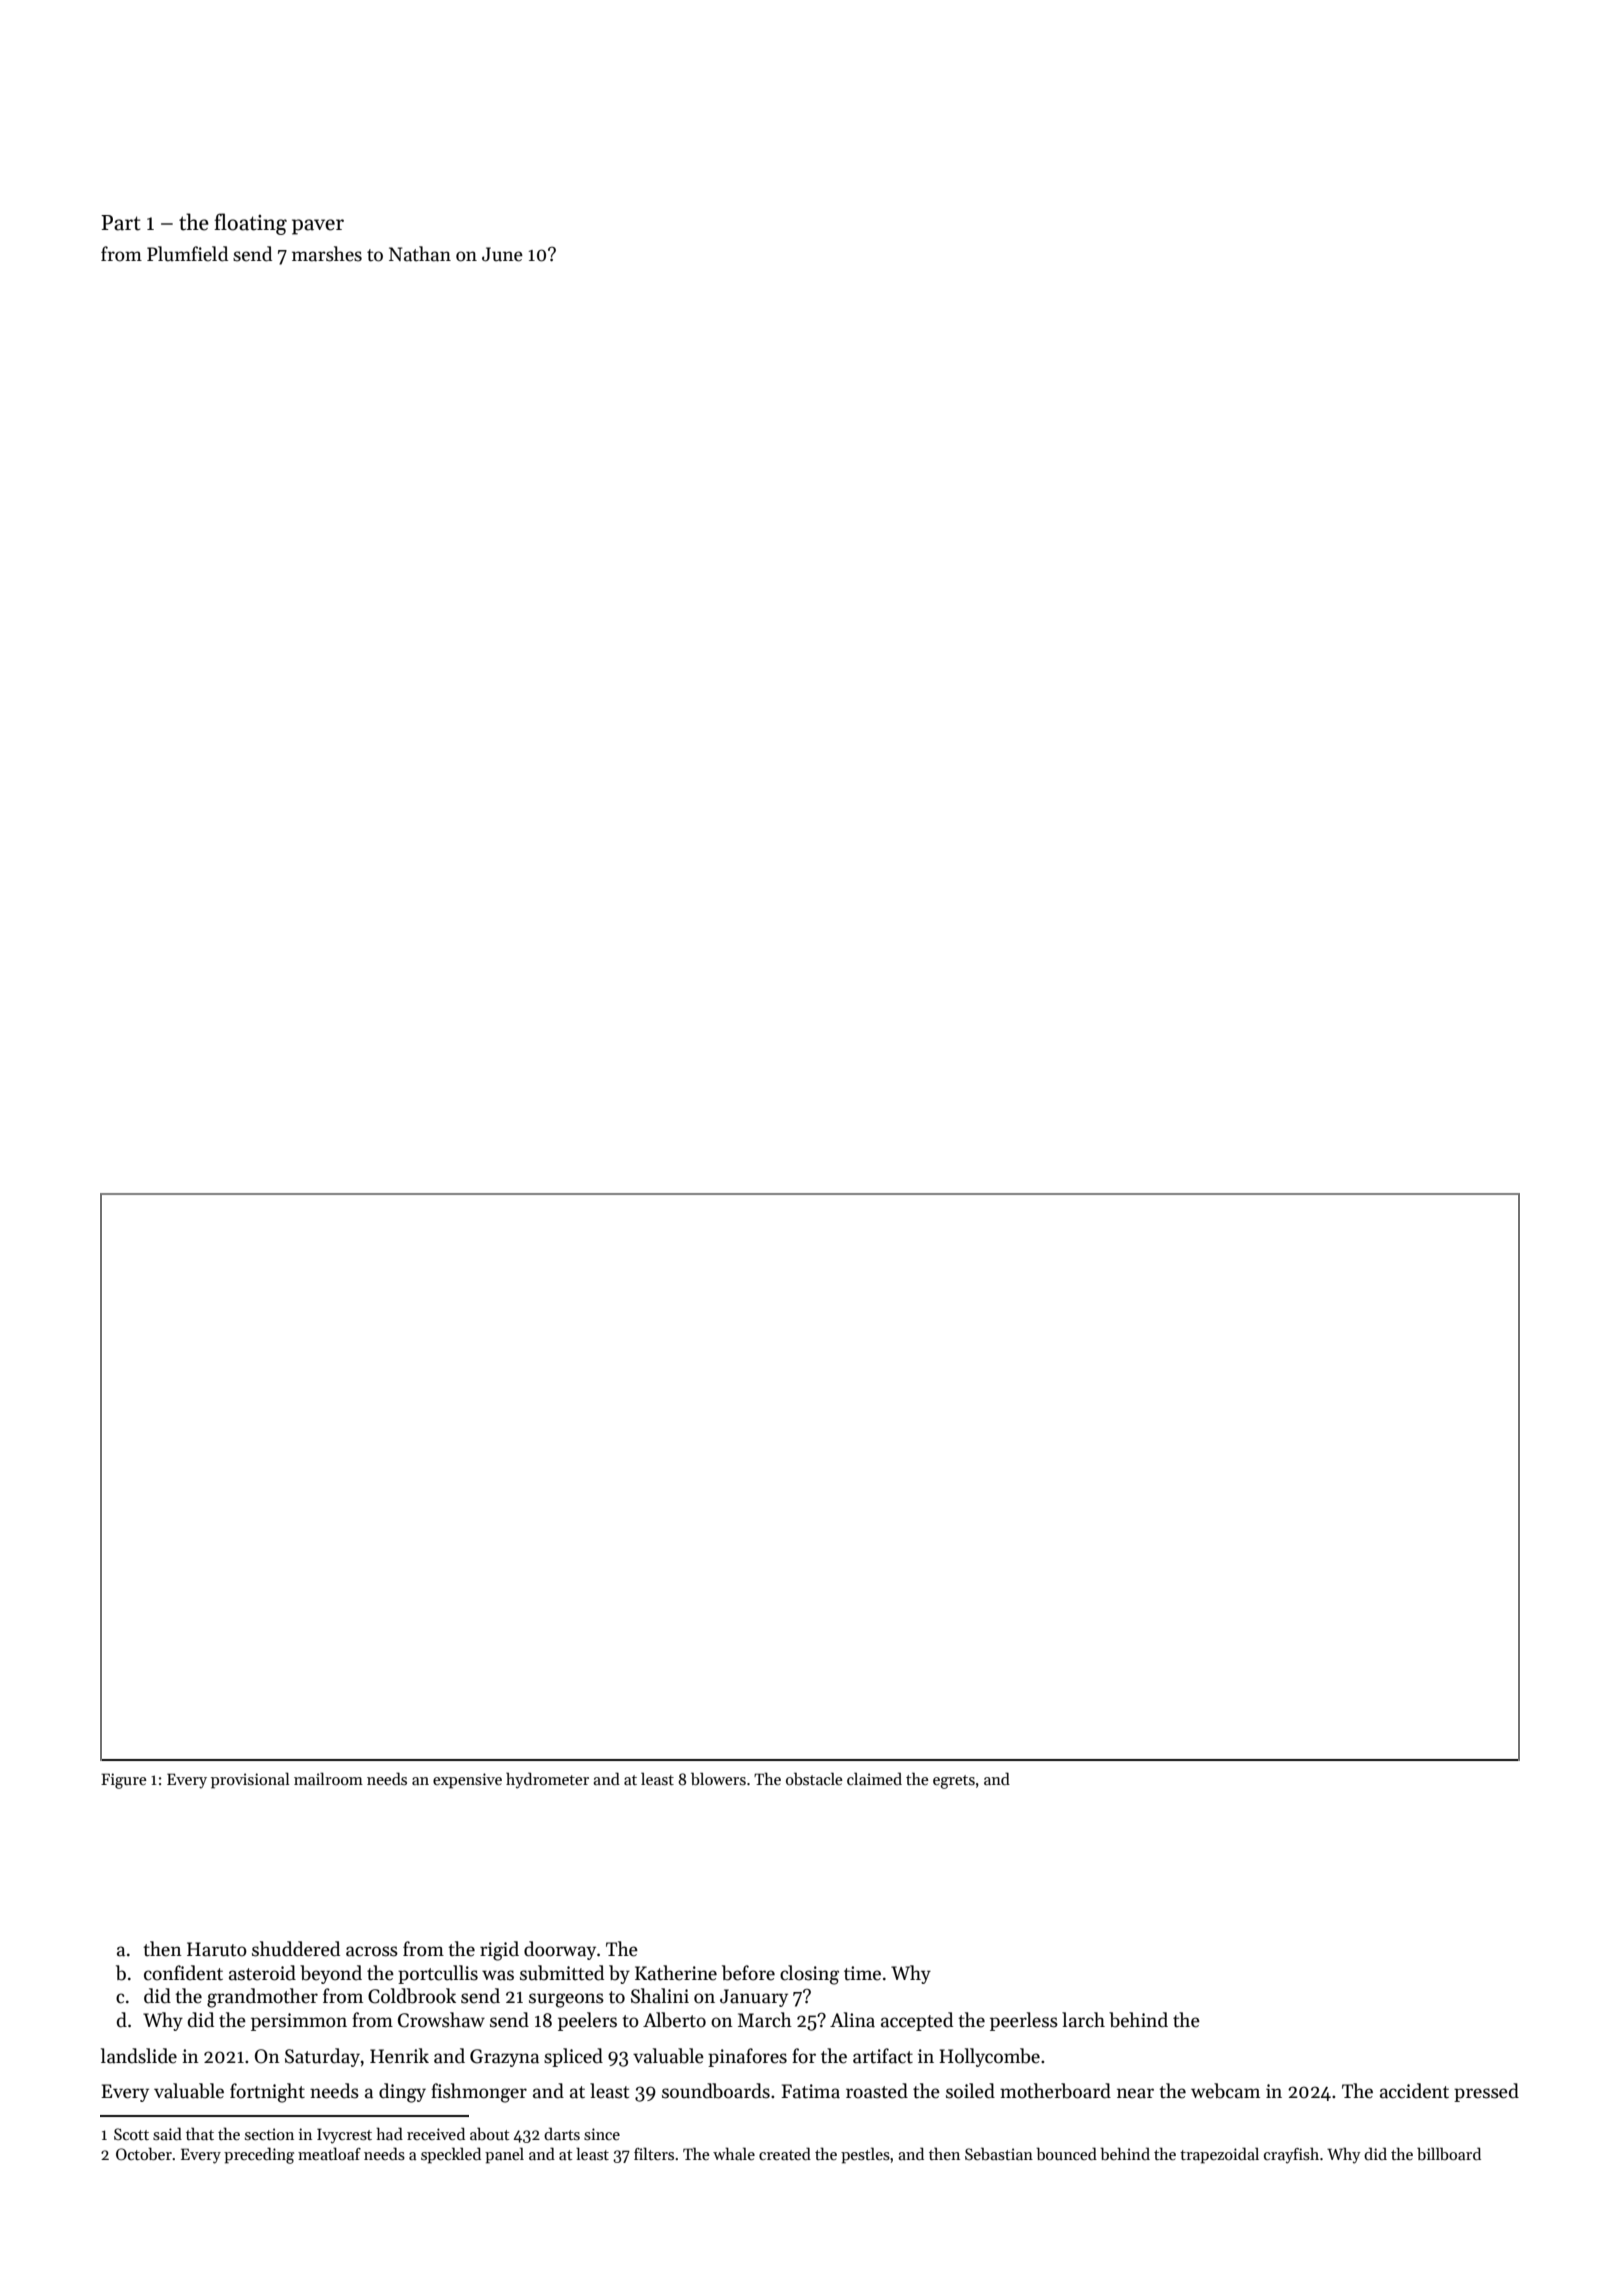 Image resolution: width=1620 pixels, height=2292 pixels. What do you see at coordinates (1291, 2155) in the screenshot?
I see `crayfish` at bounding box center [1291, 2155].
